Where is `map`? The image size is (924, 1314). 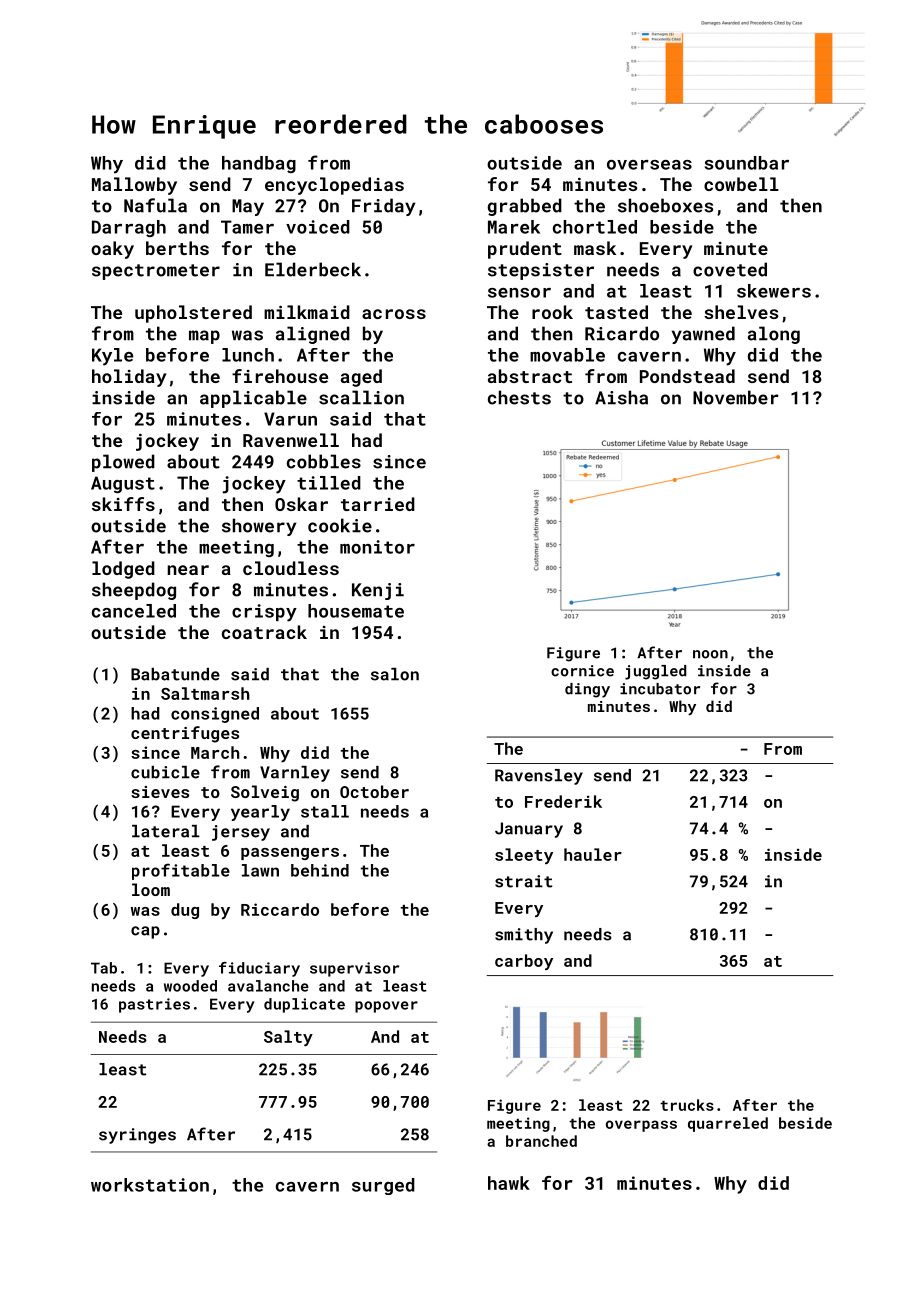
map is located at coordinates (204, 337).
